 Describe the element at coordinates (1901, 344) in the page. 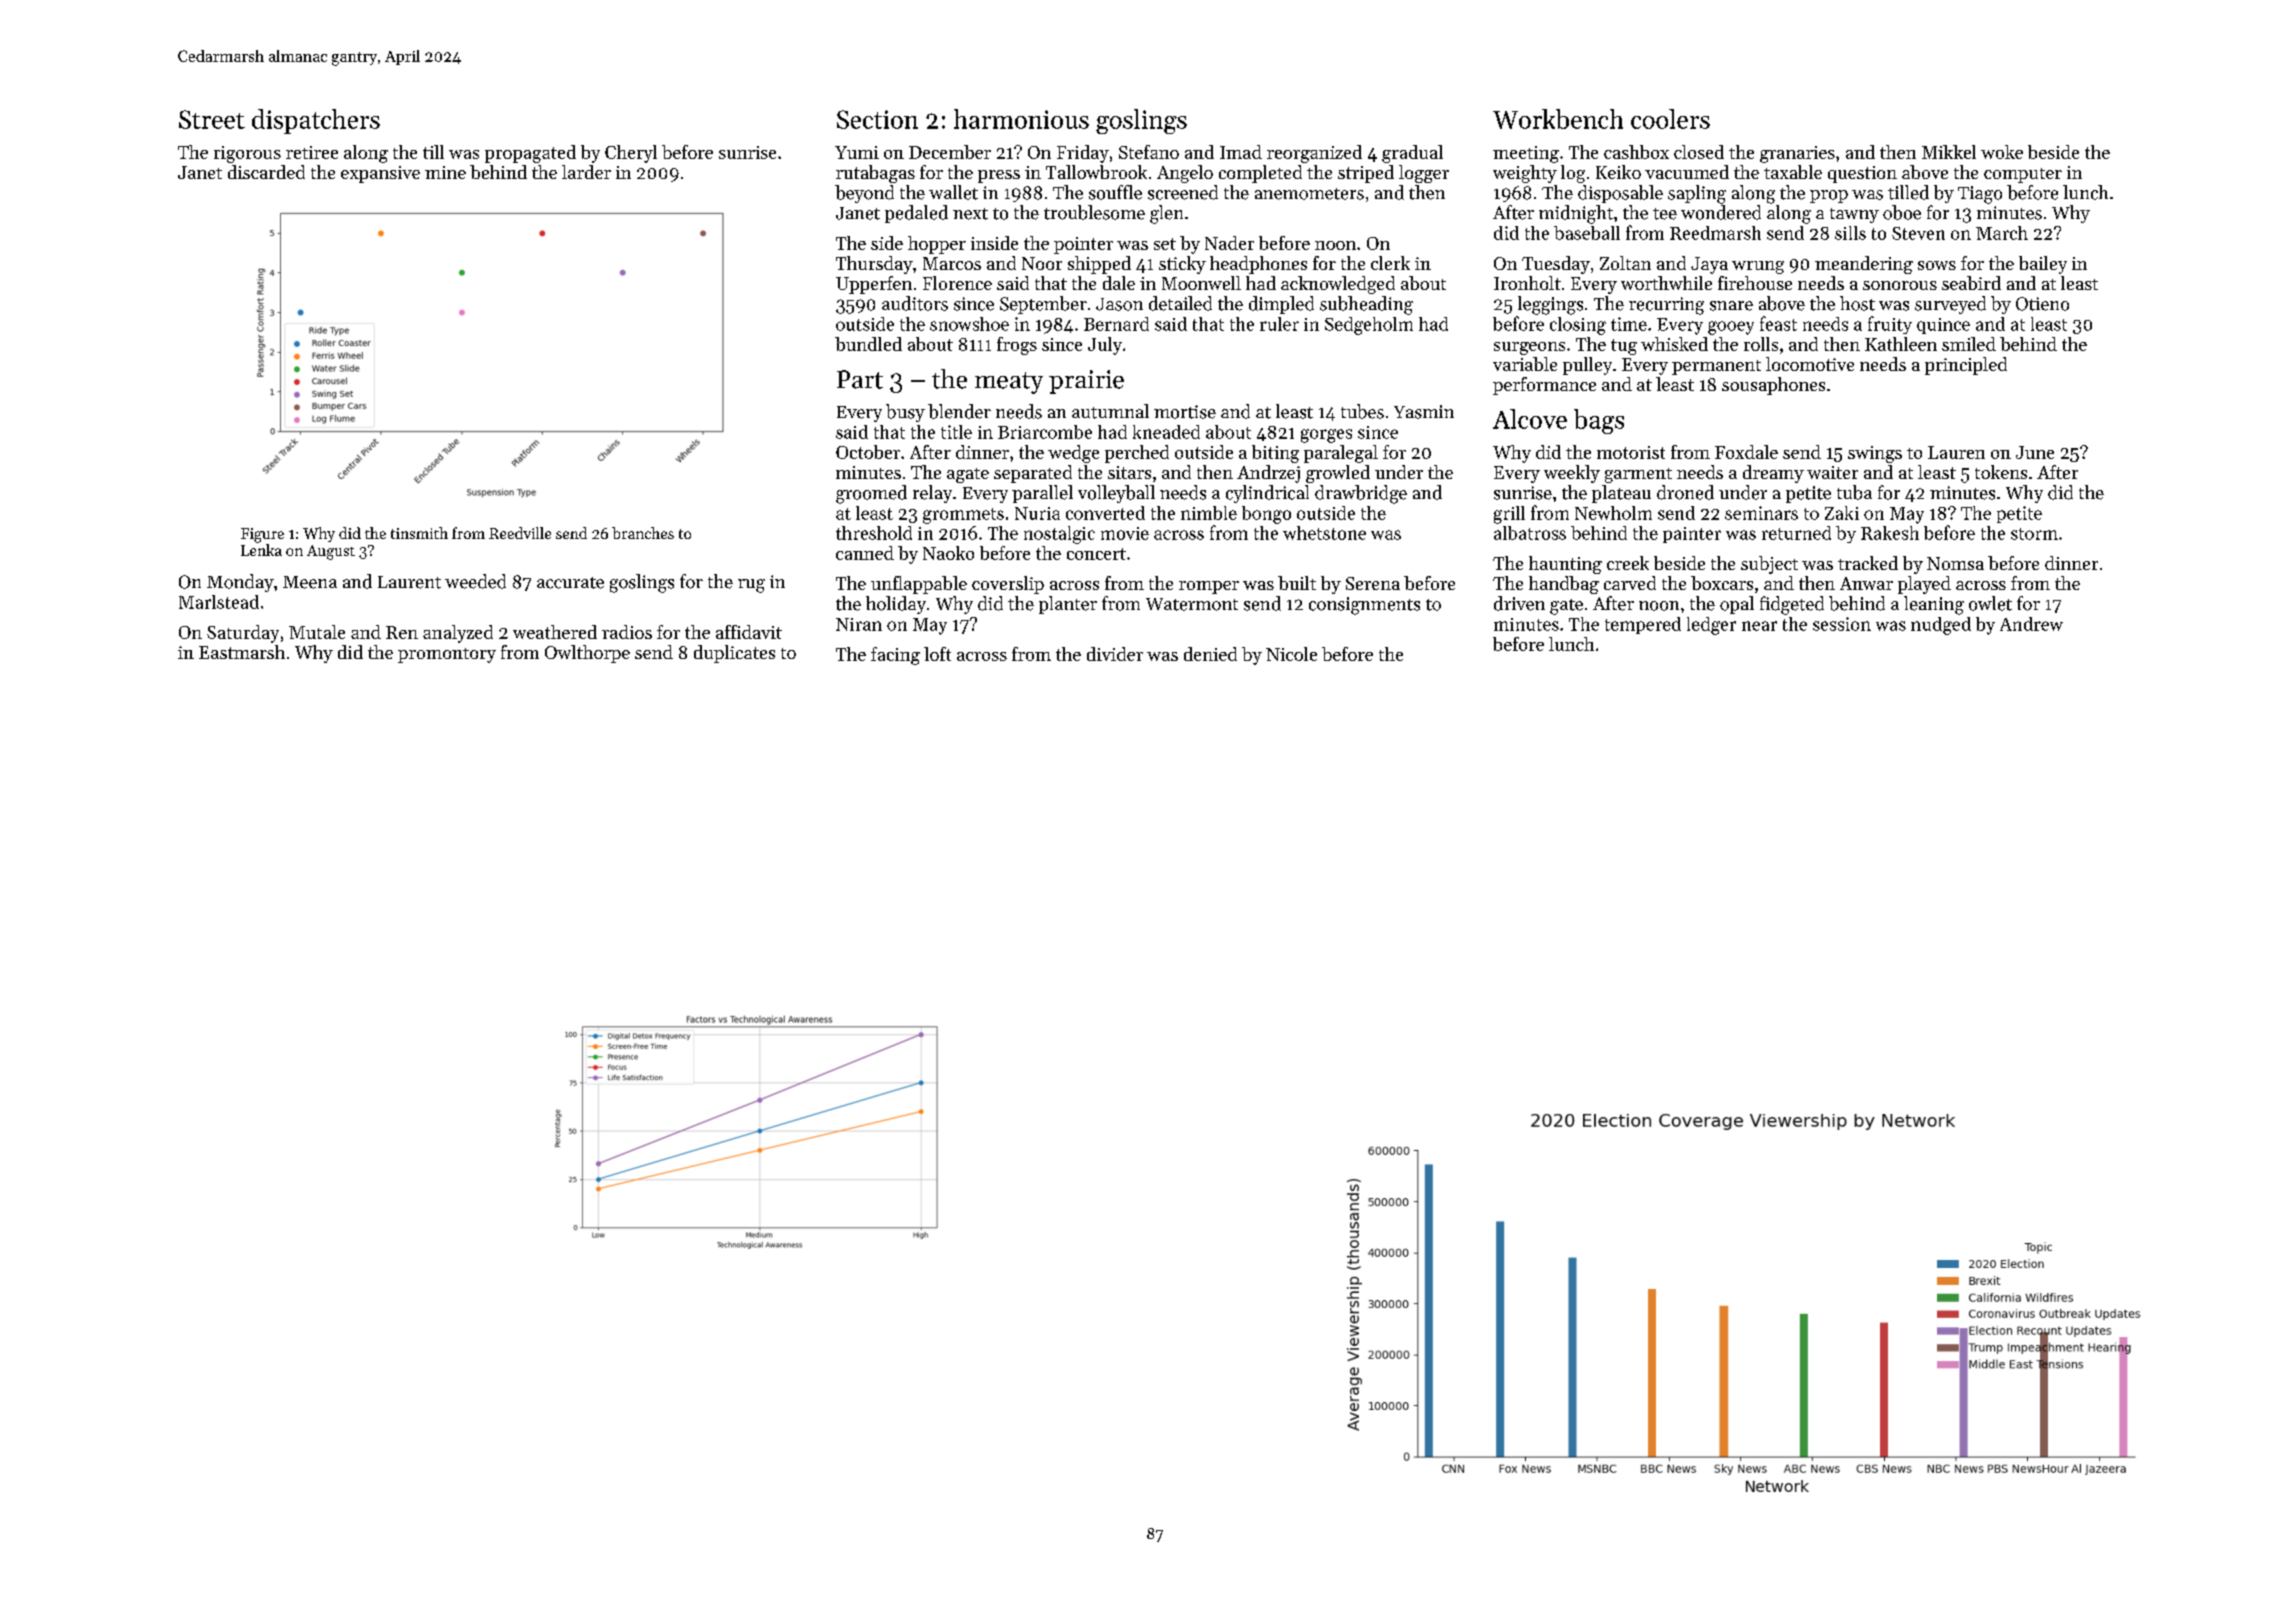

I see `Kathleen` at that location.
